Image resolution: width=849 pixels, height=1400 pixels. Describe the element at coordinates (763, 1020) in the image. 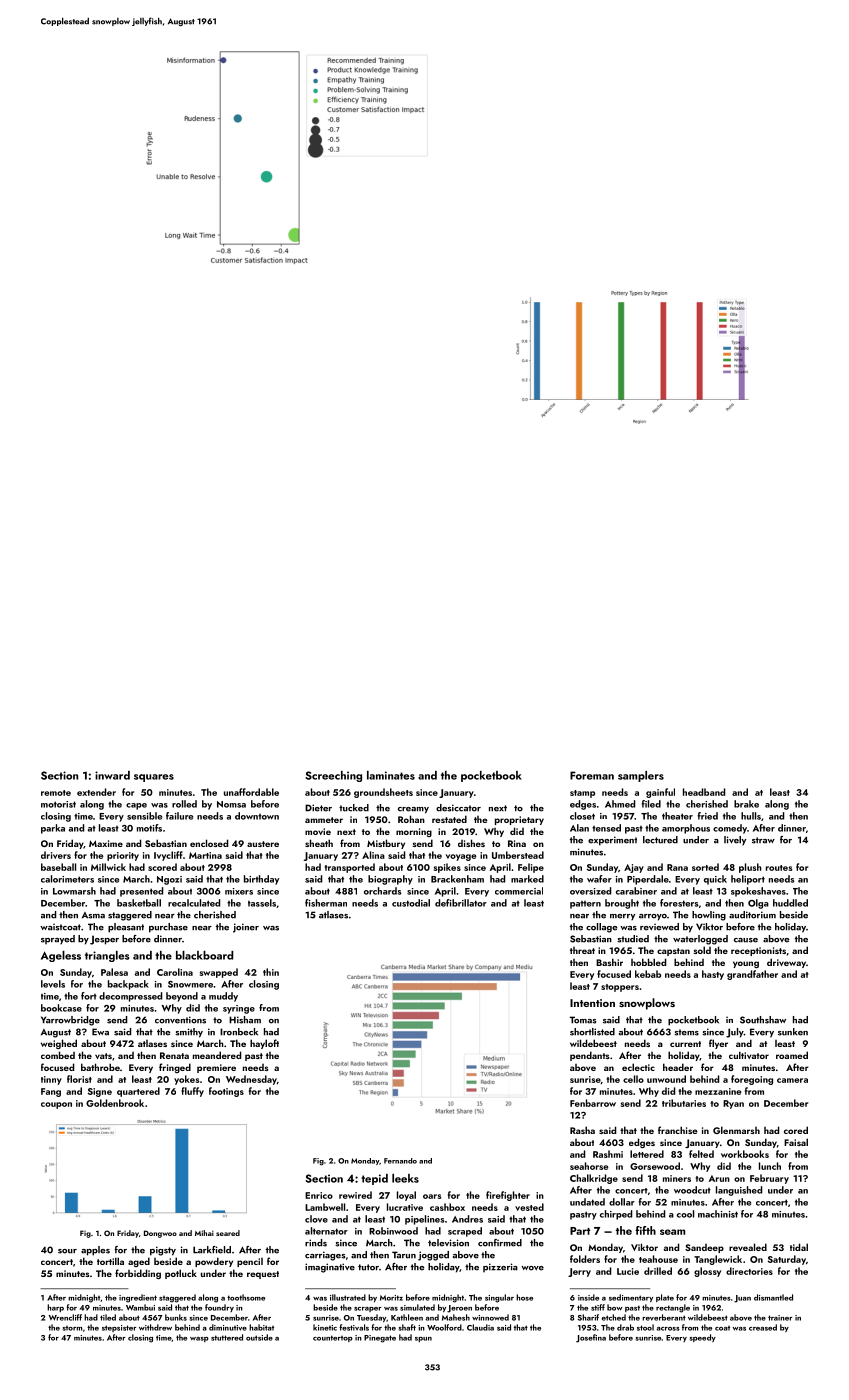

I see `Southshaw` at that location.
